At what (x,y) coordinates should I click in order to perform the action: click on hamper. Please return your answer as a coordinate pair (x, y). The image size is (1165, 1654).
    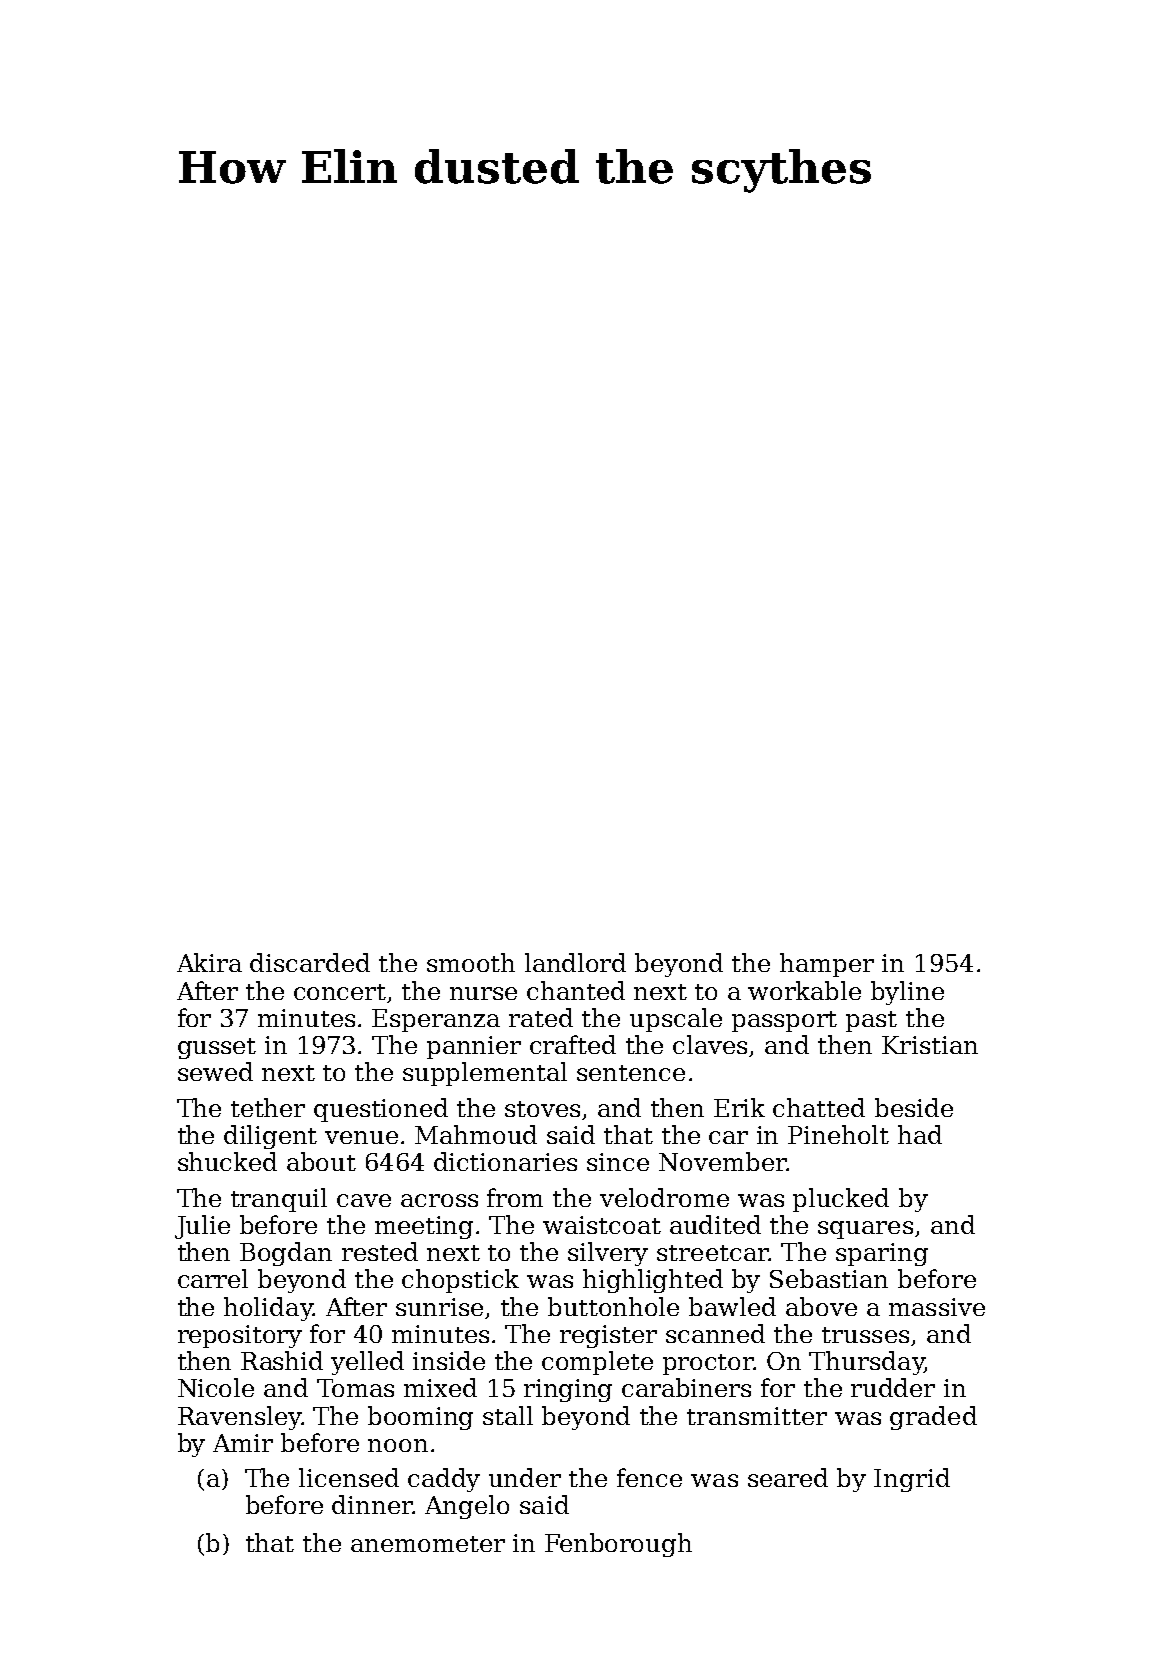
    Looking at the image, I should click on (827, 965).
